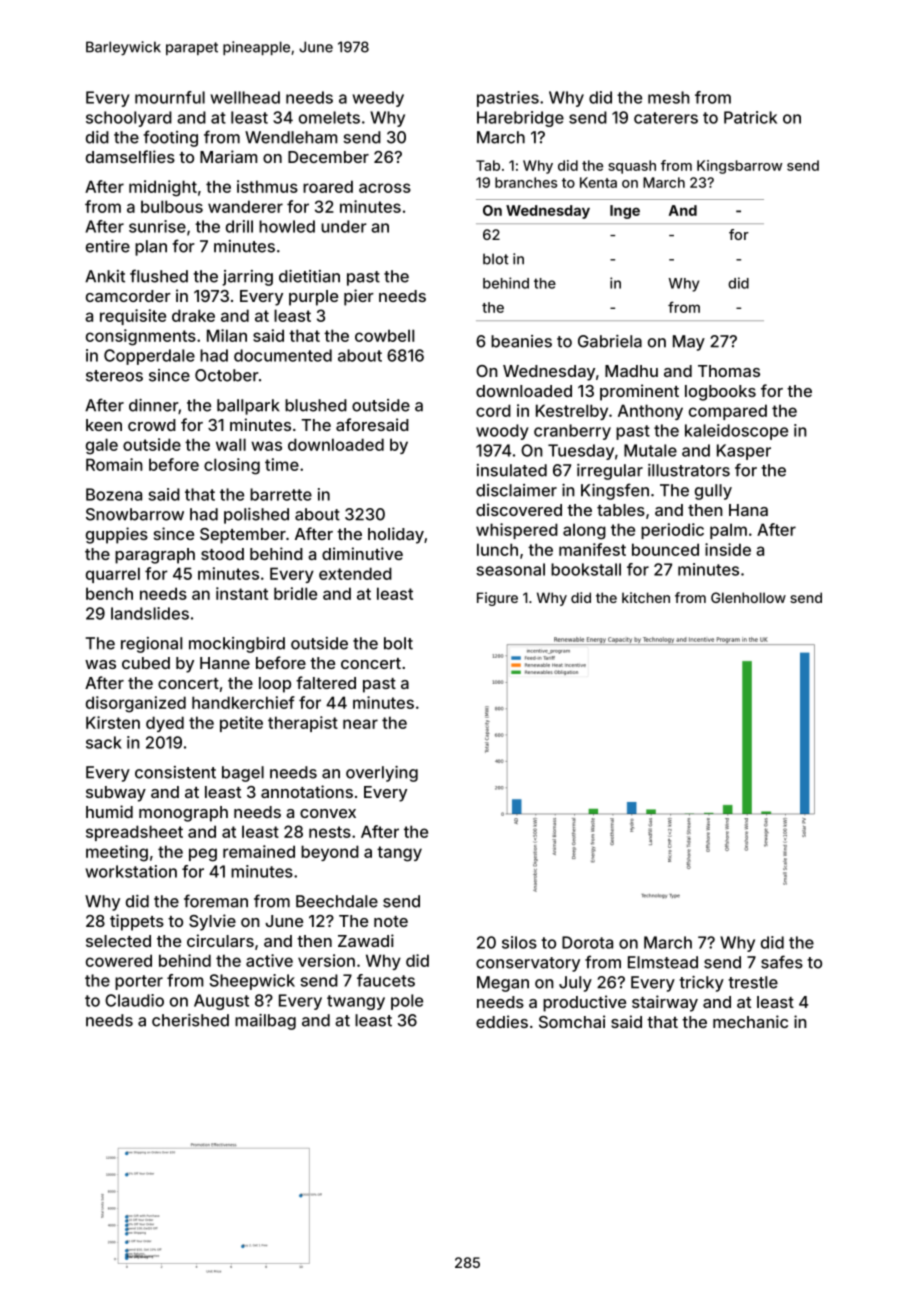  I want to click on Madhu, so click(631, 371).
